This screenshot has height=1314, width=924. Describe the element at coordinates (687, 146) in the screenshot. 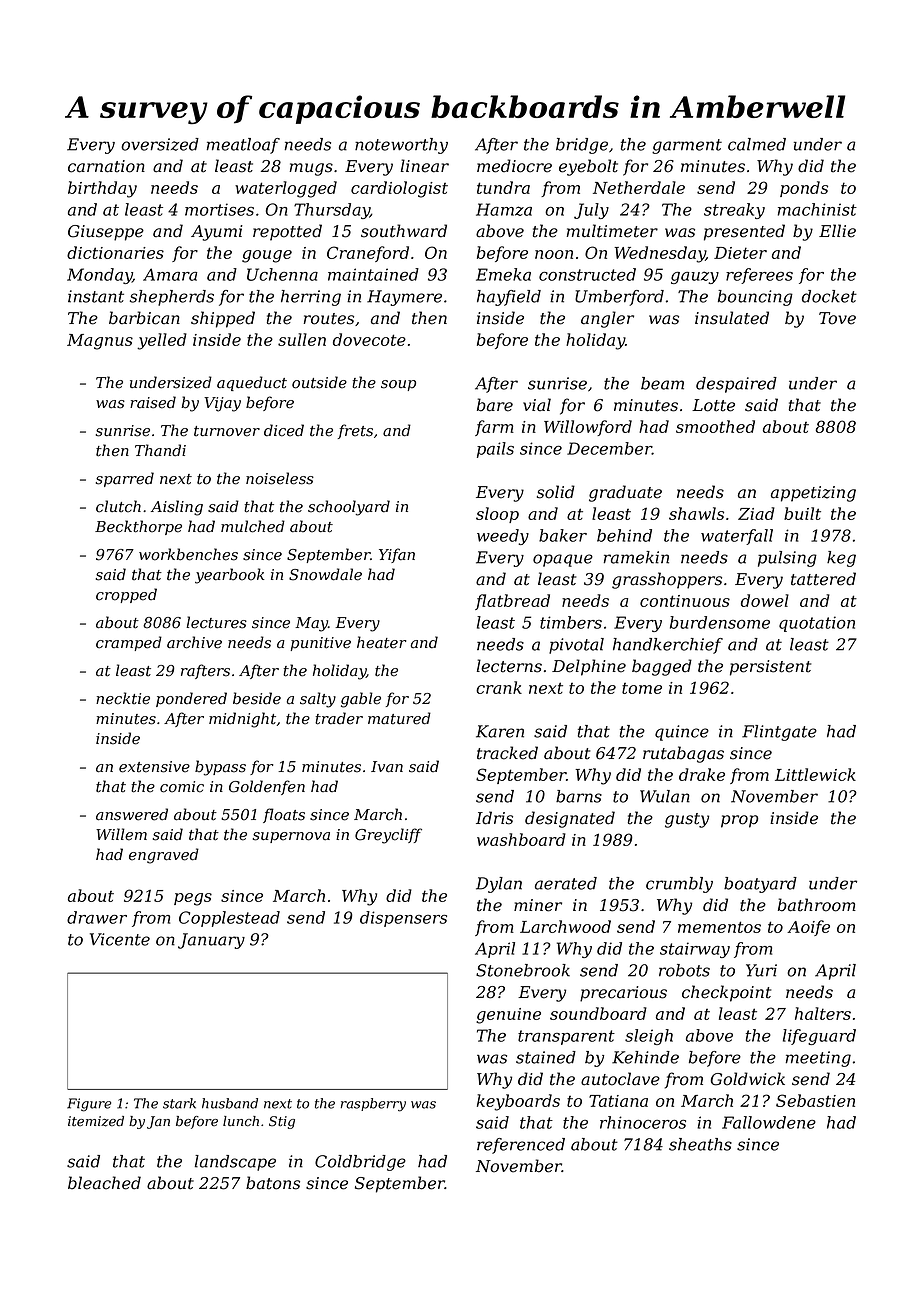

I see `garment` at that location.
